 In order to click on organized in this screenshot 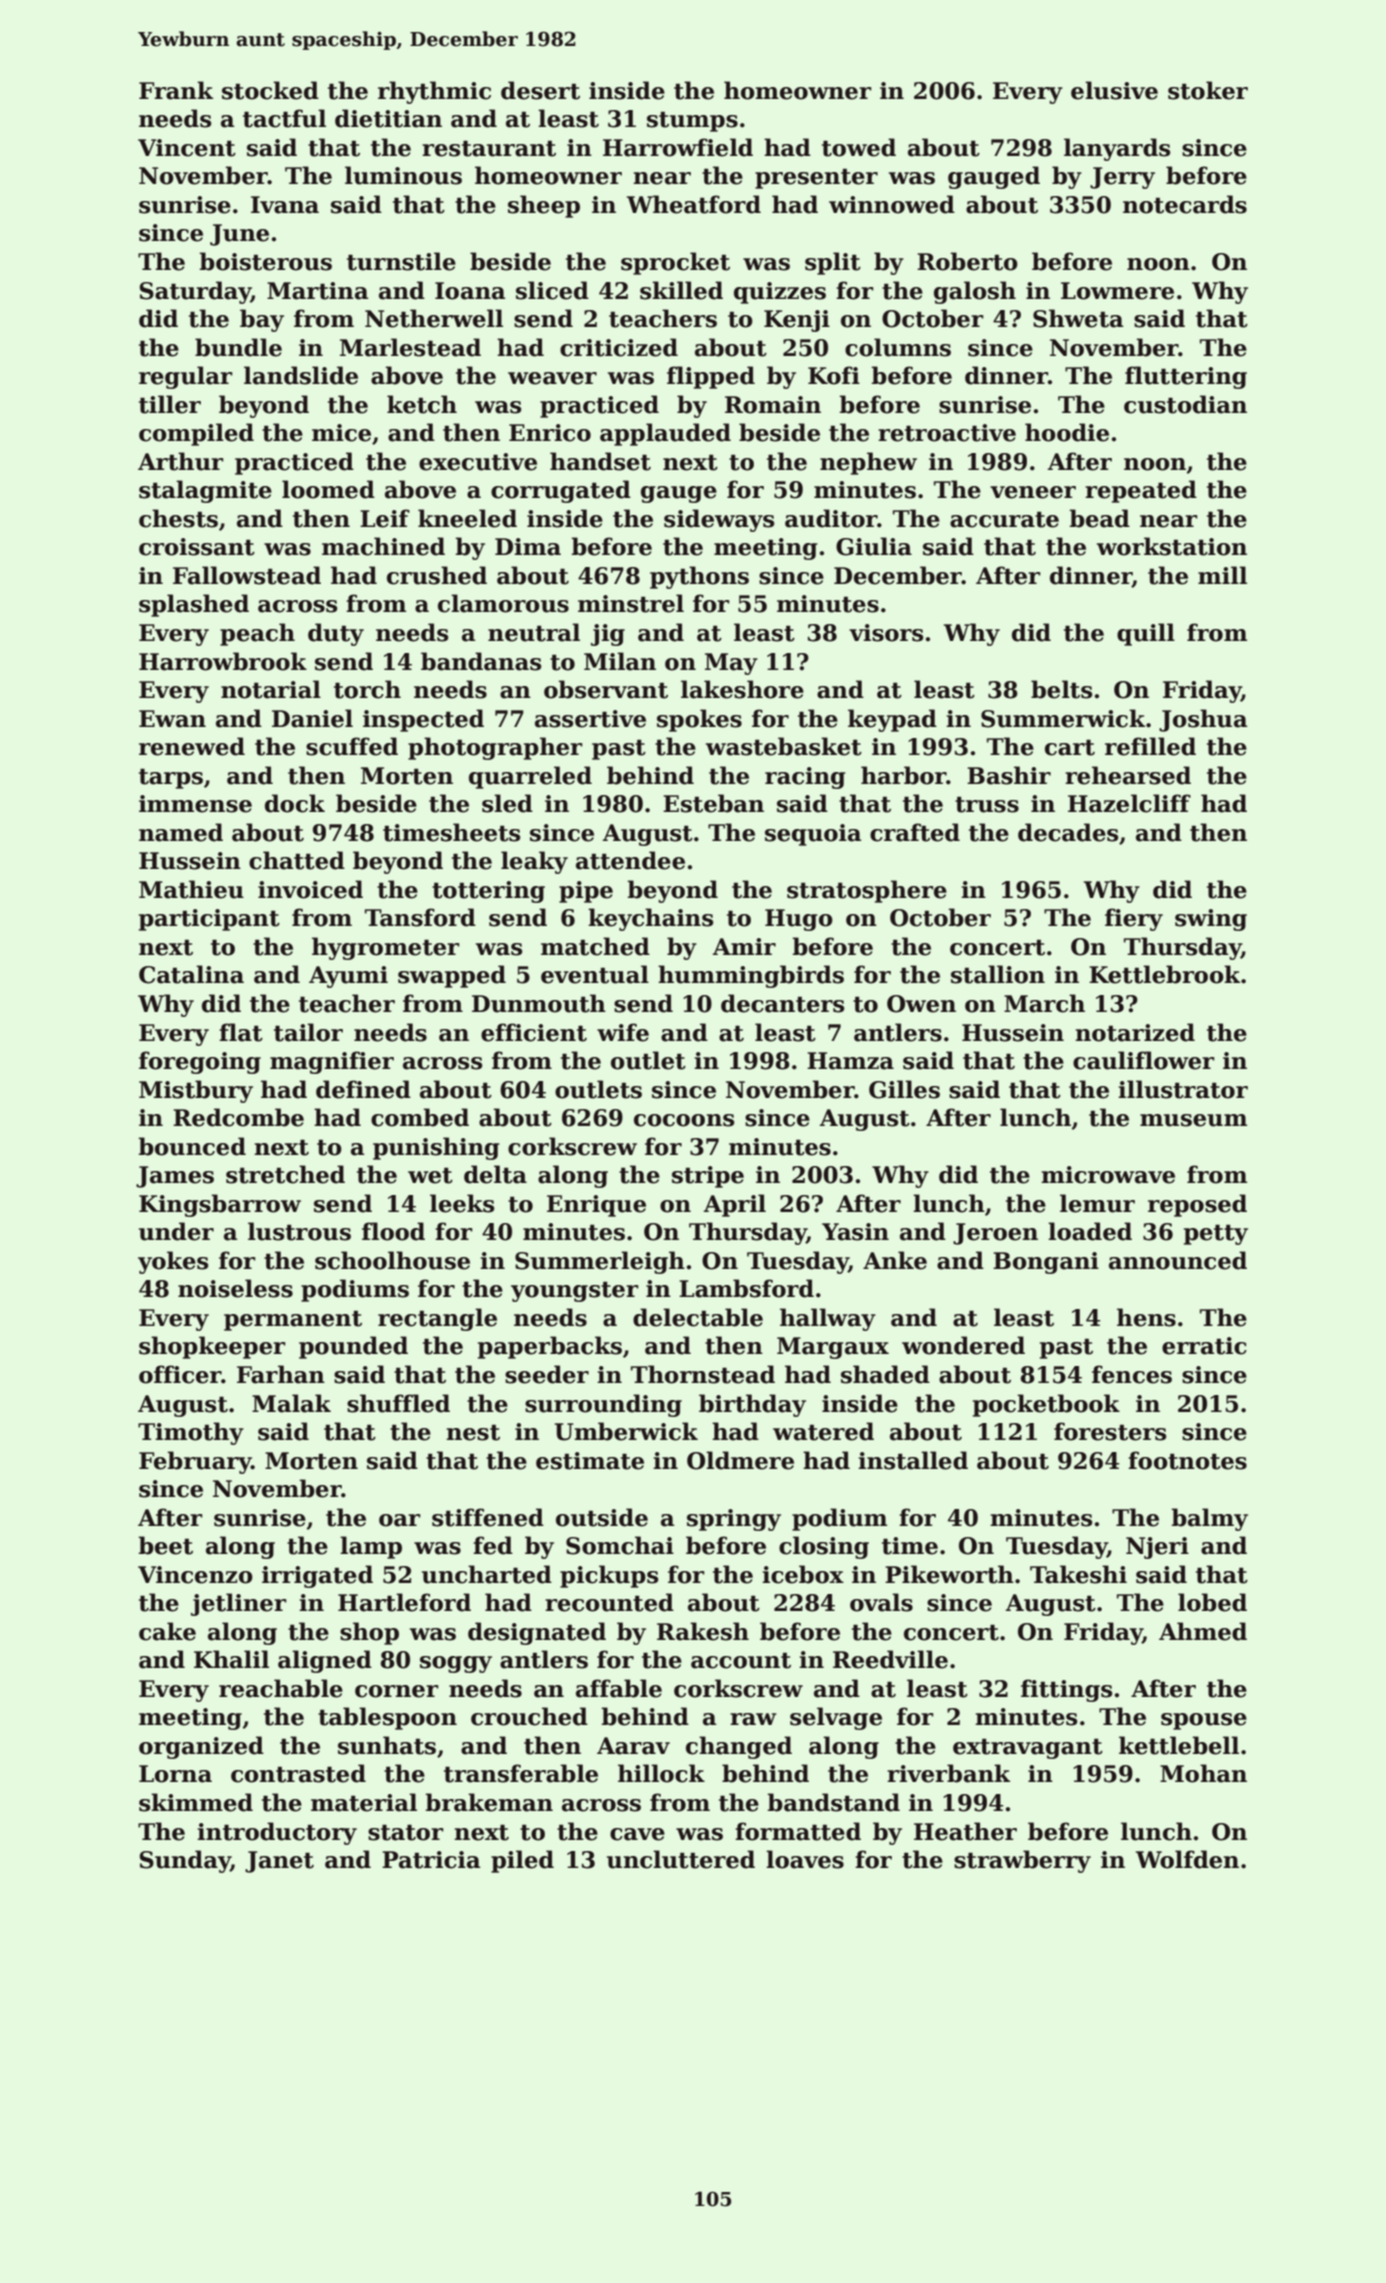, I will do `click(201, 1747)`.
